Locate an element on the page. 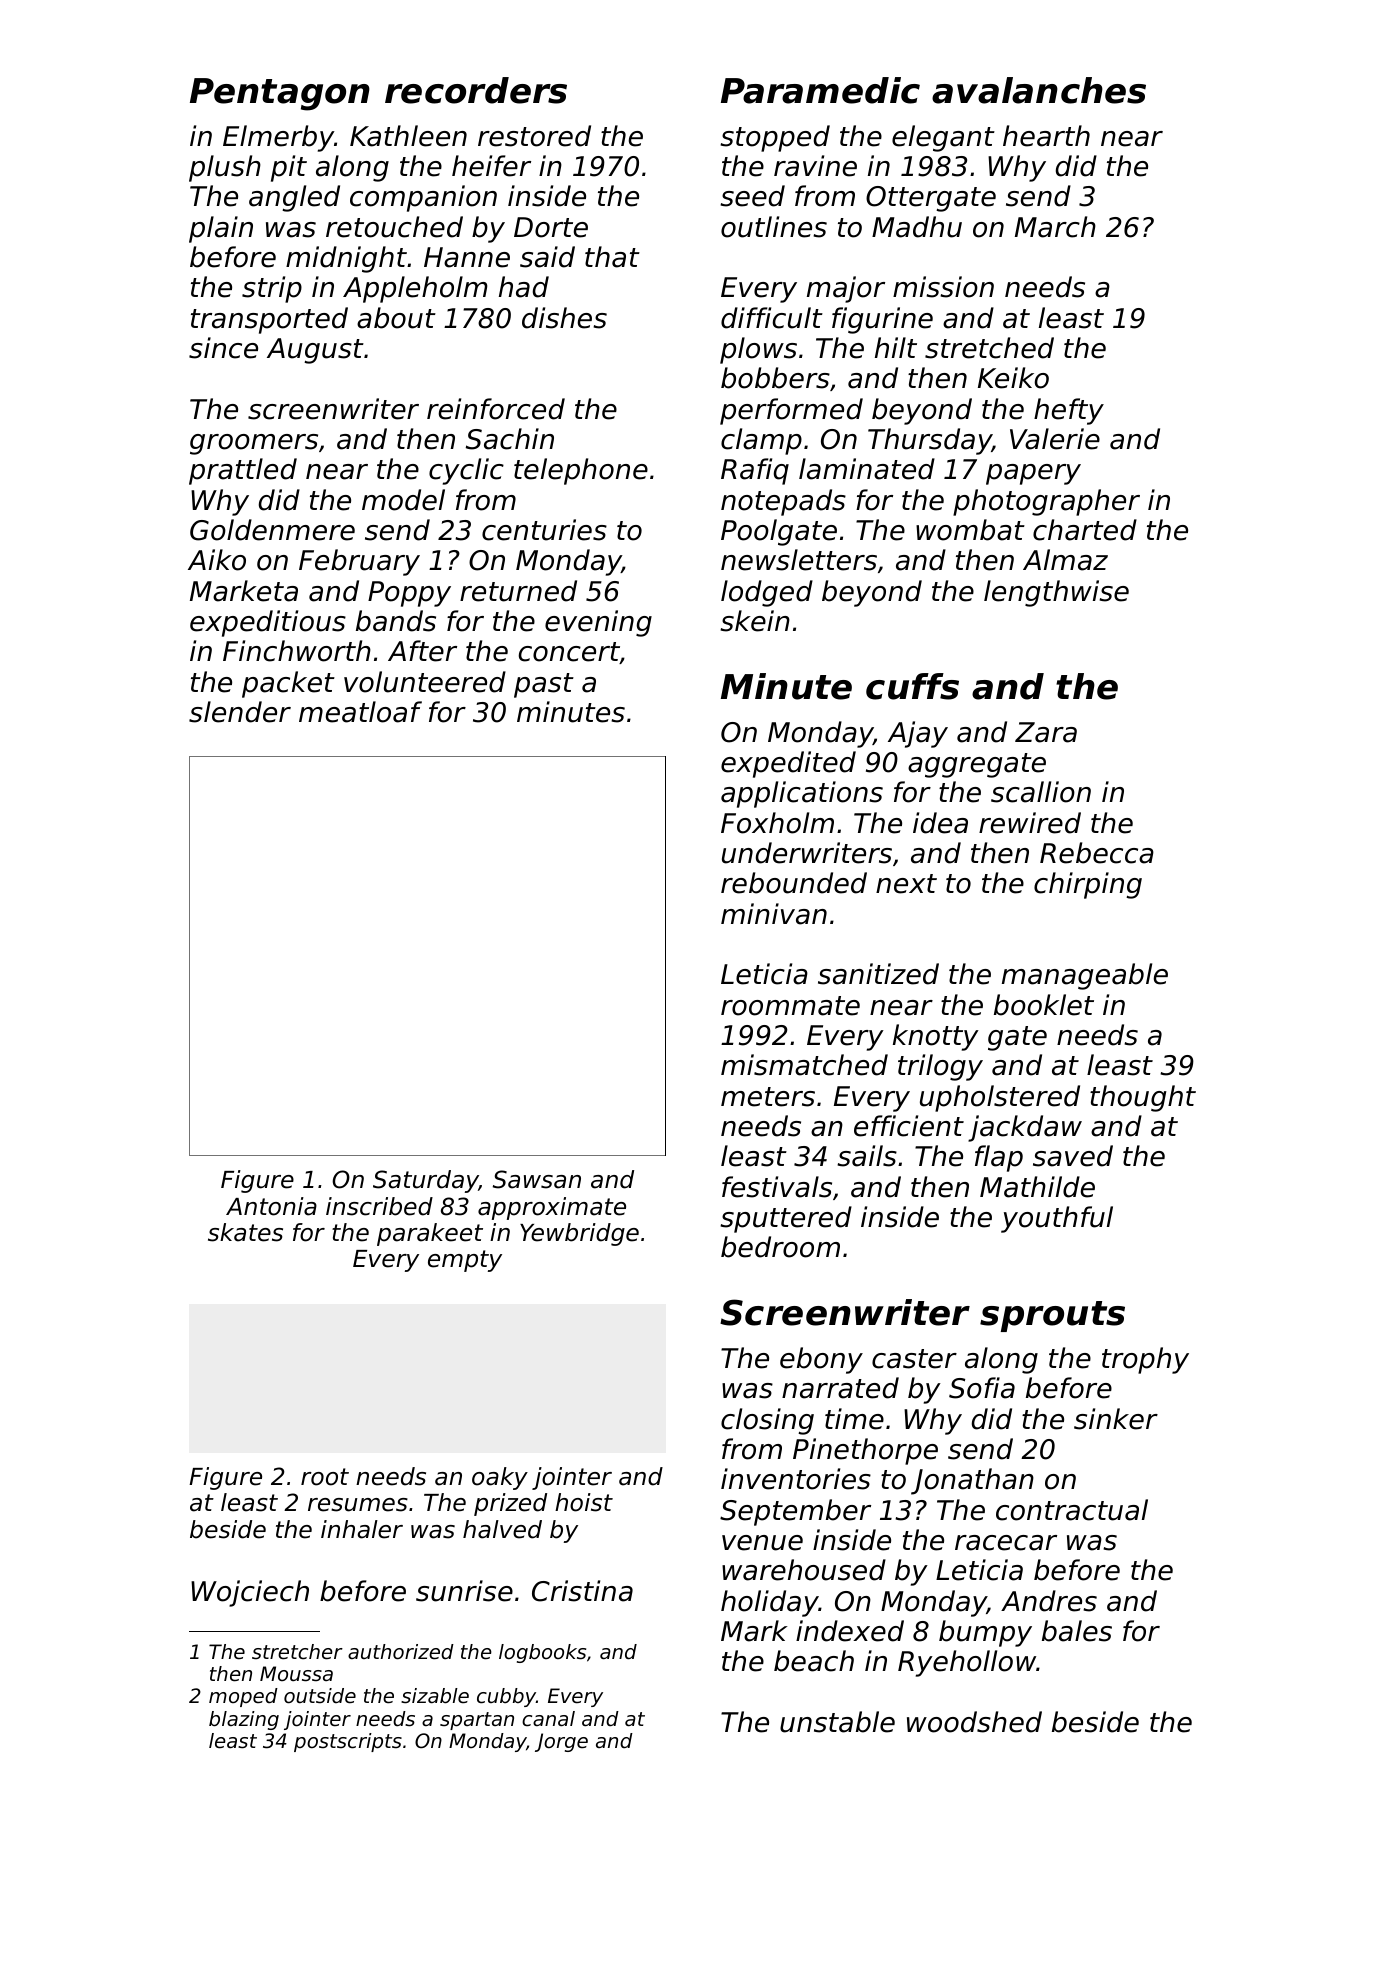 The image size is (1386, 1969). postscripts is located at coordinates (348, 1742).
